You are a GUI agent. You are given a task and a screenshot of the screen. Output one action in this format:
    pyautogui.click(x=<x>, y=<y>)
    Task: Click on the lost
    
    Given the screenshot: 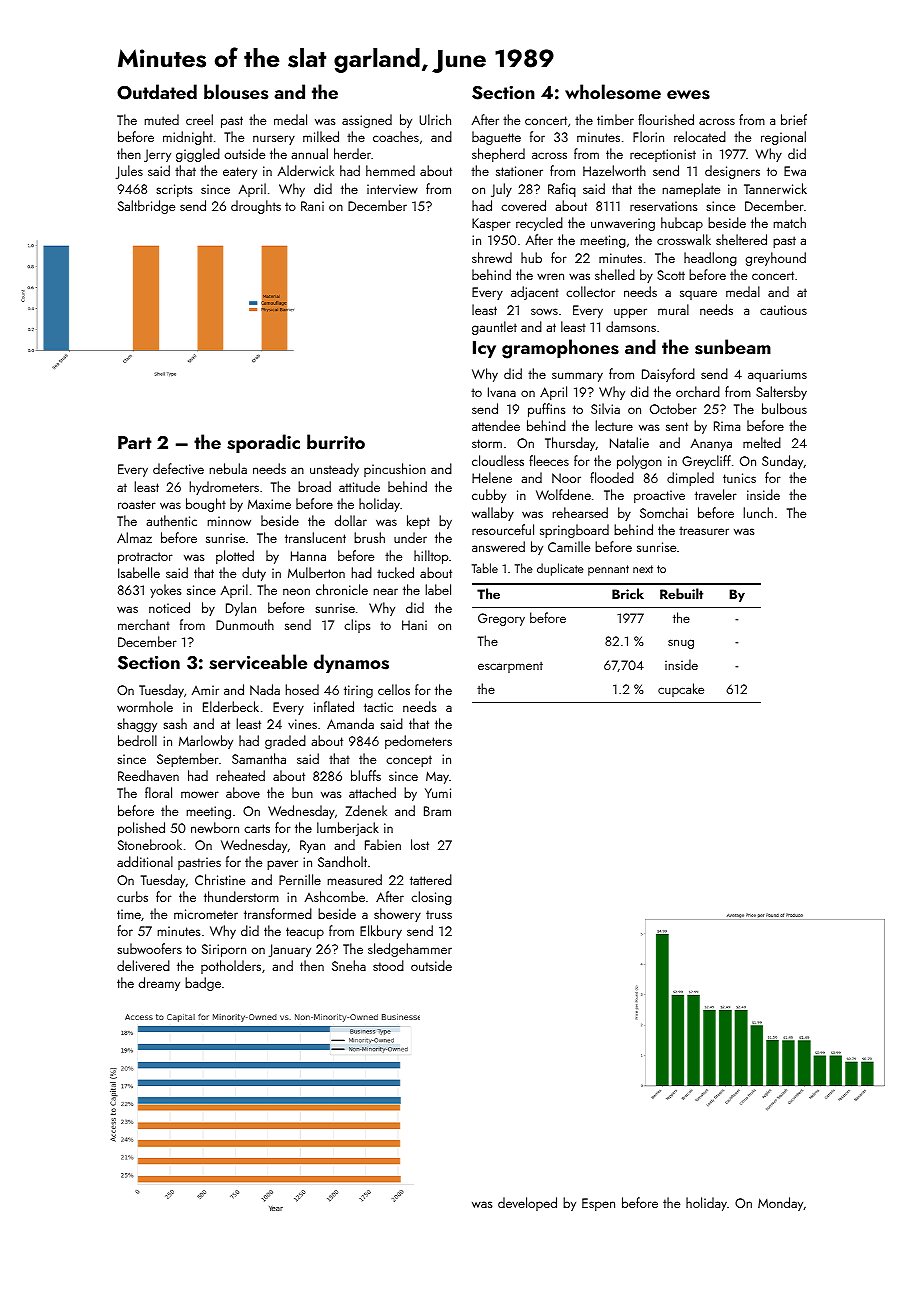 What is the action you would take?
    pyautogui.click(x=420, y=844)
